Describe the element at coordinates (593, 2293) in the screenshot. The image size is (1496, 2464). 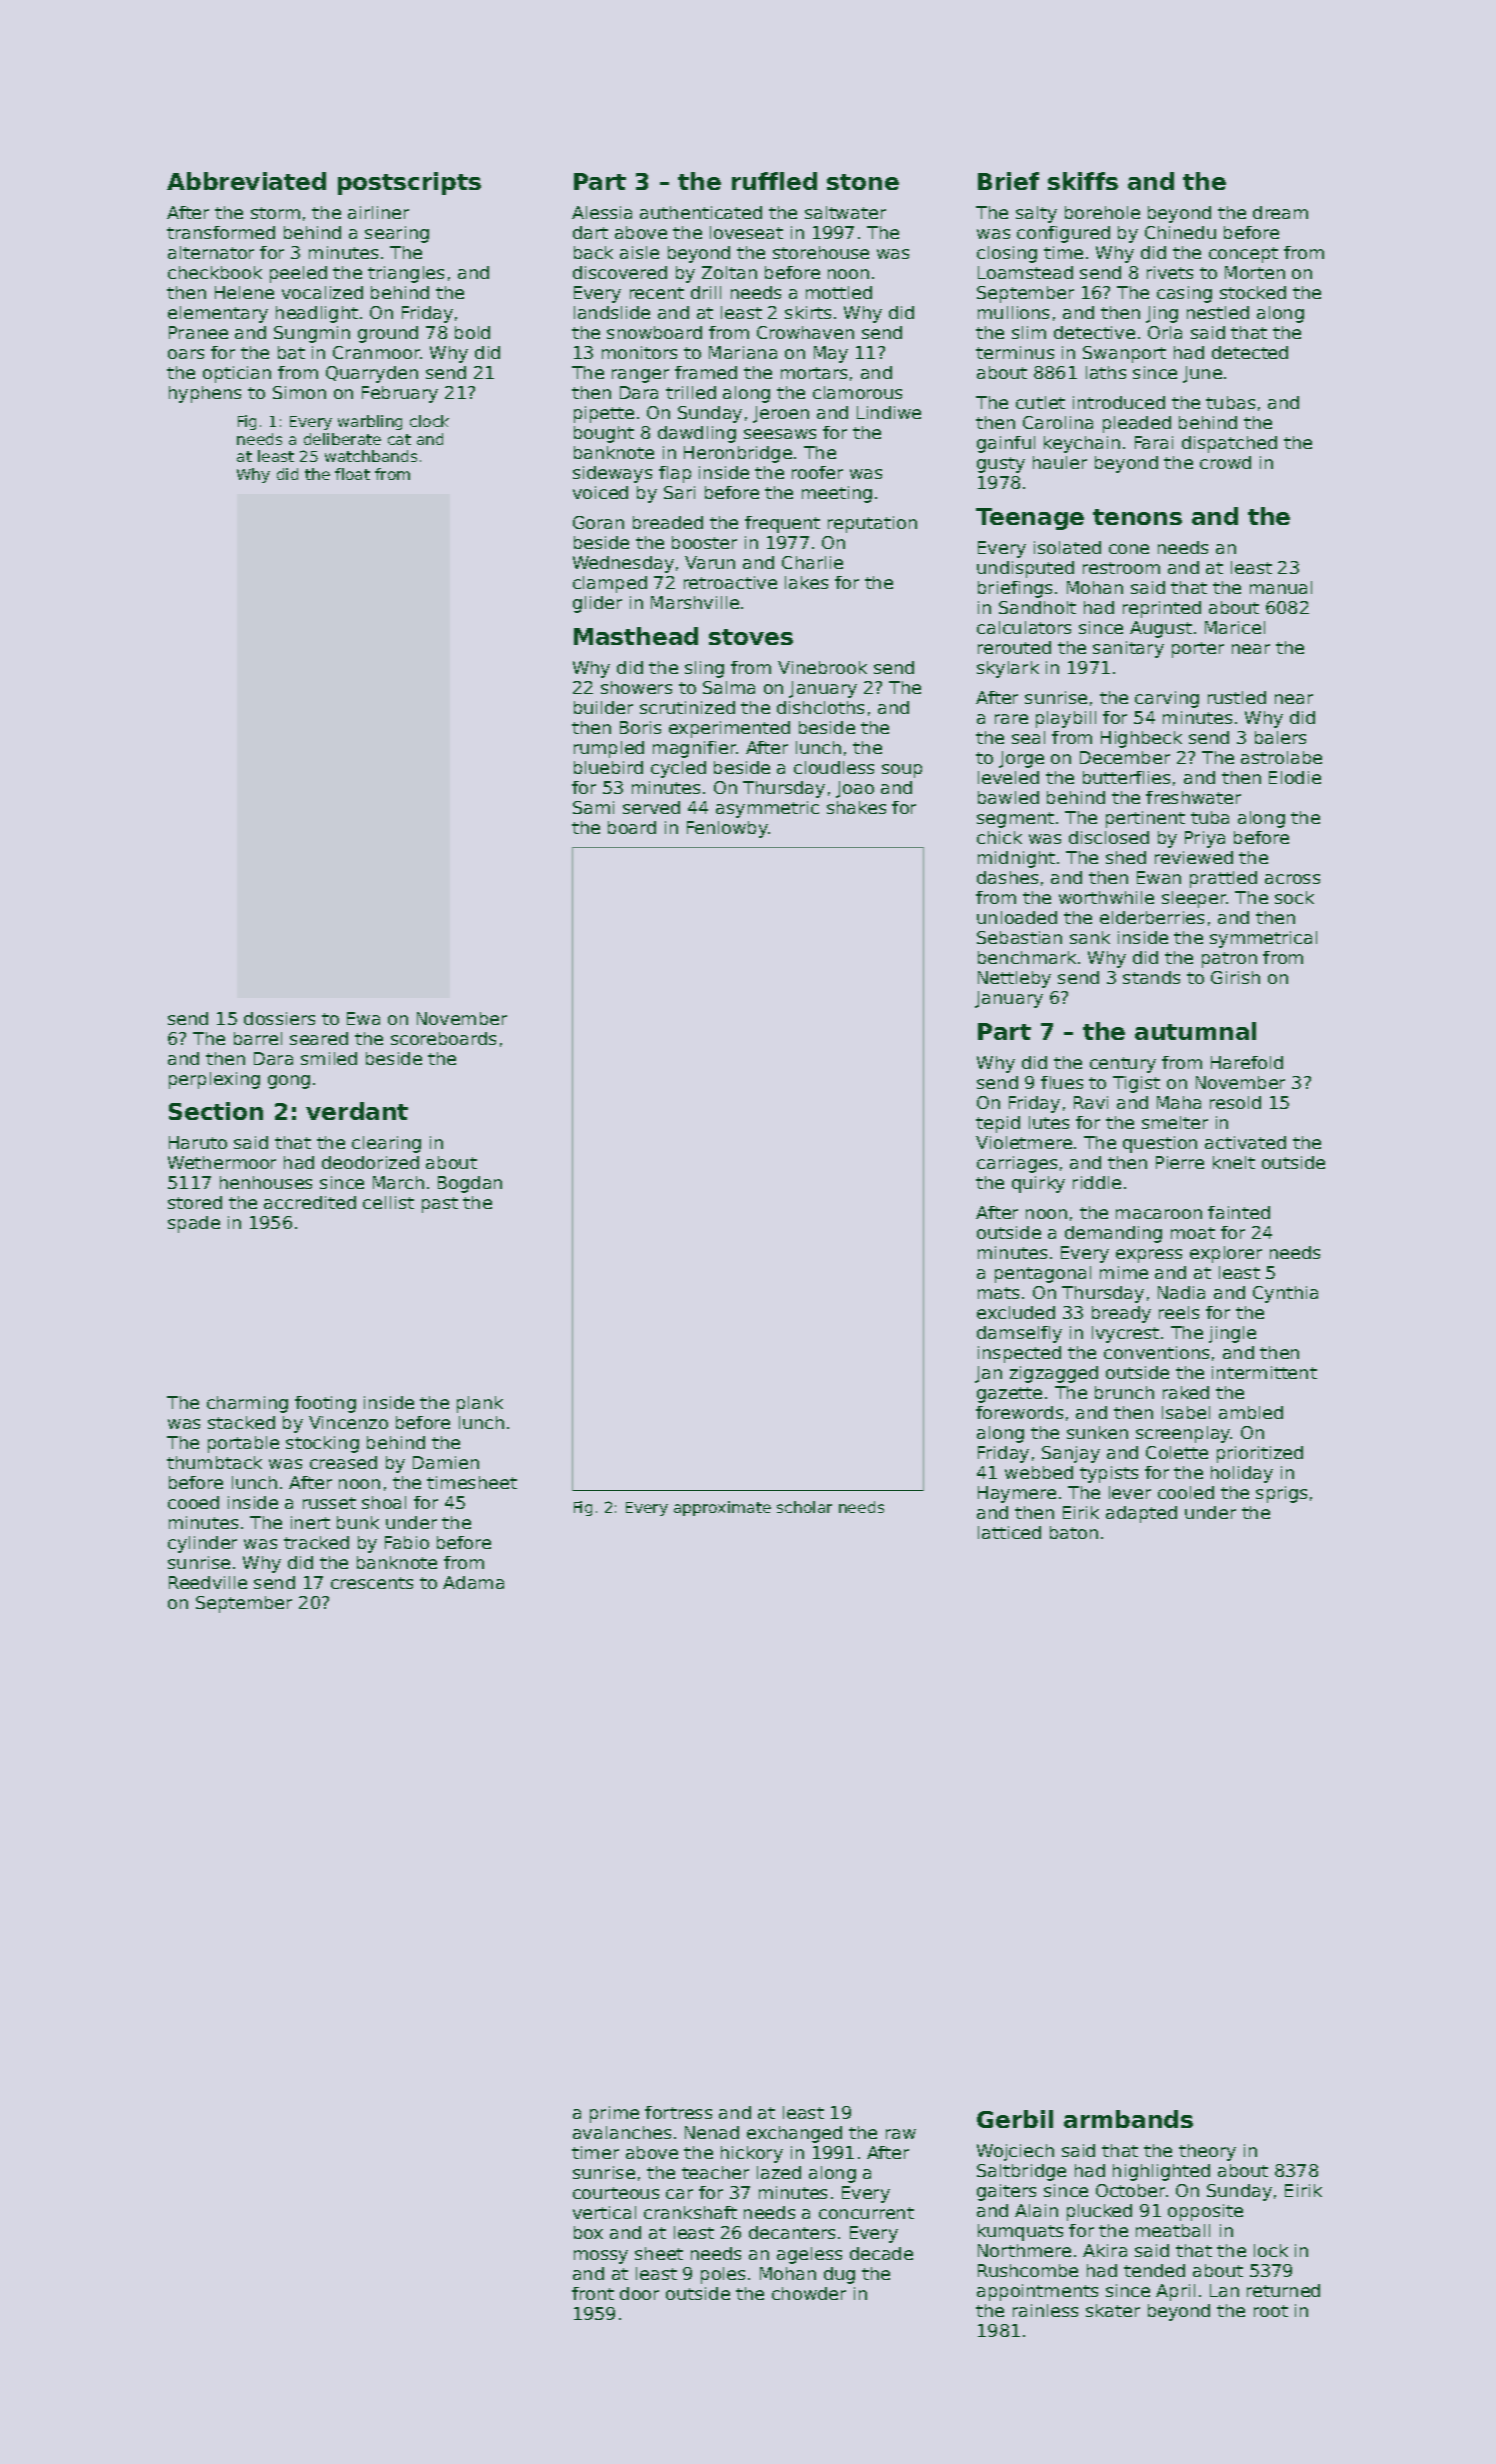
I see `front` at that location.
